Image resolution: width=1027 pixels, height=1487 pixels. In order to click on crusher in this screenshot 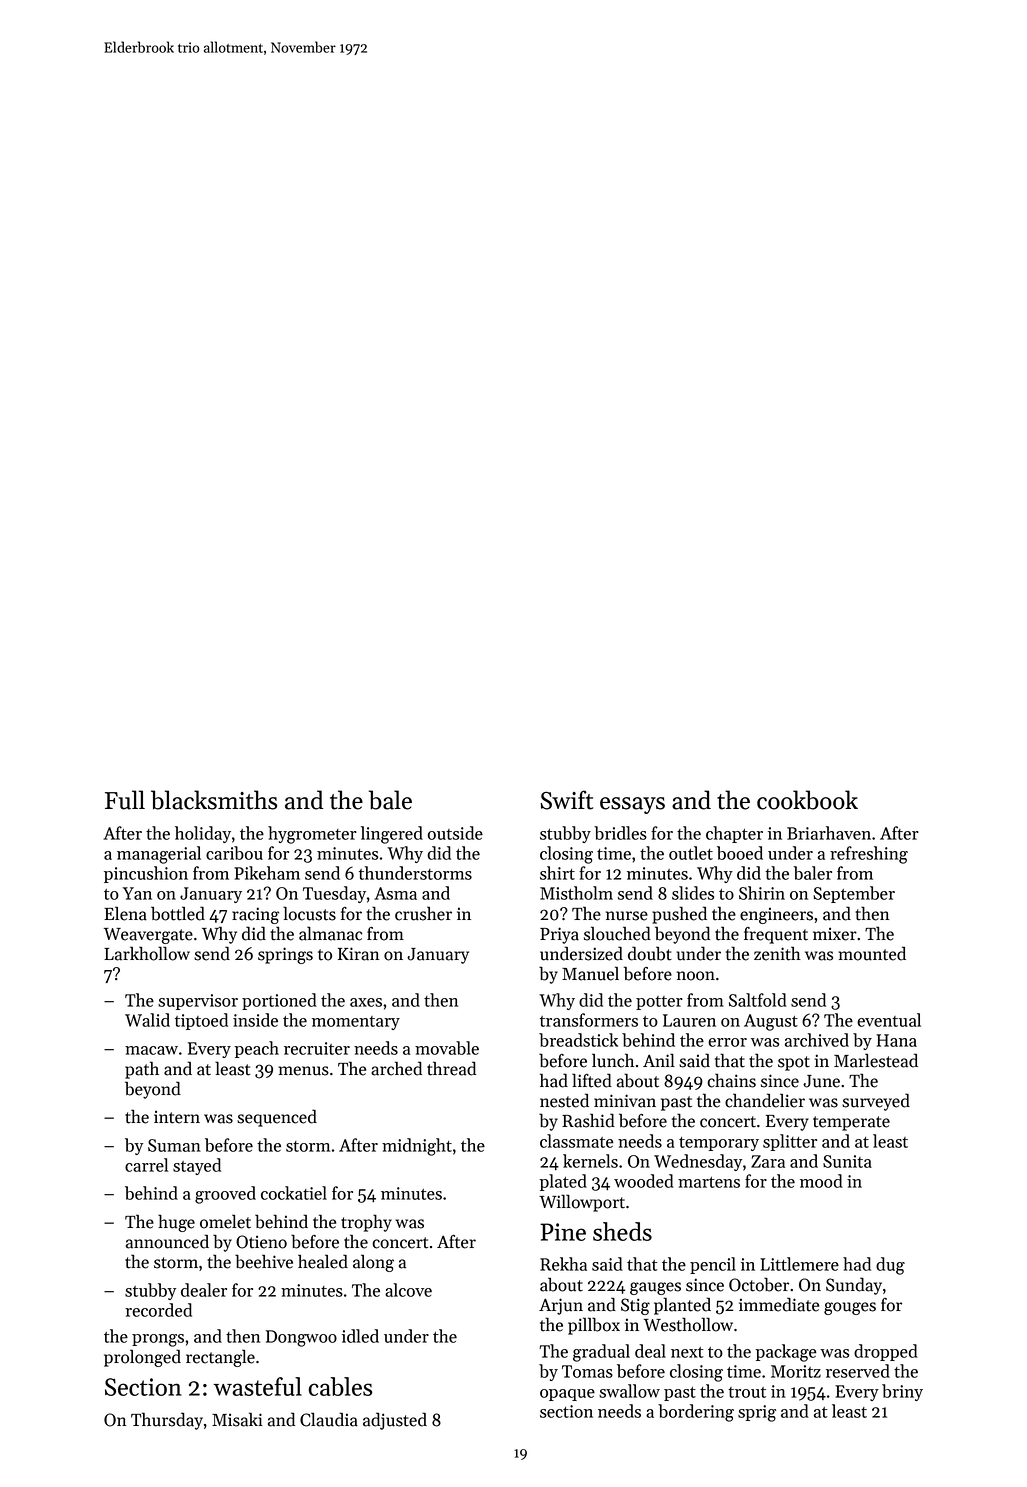, I will do `click(423, 913)`.
